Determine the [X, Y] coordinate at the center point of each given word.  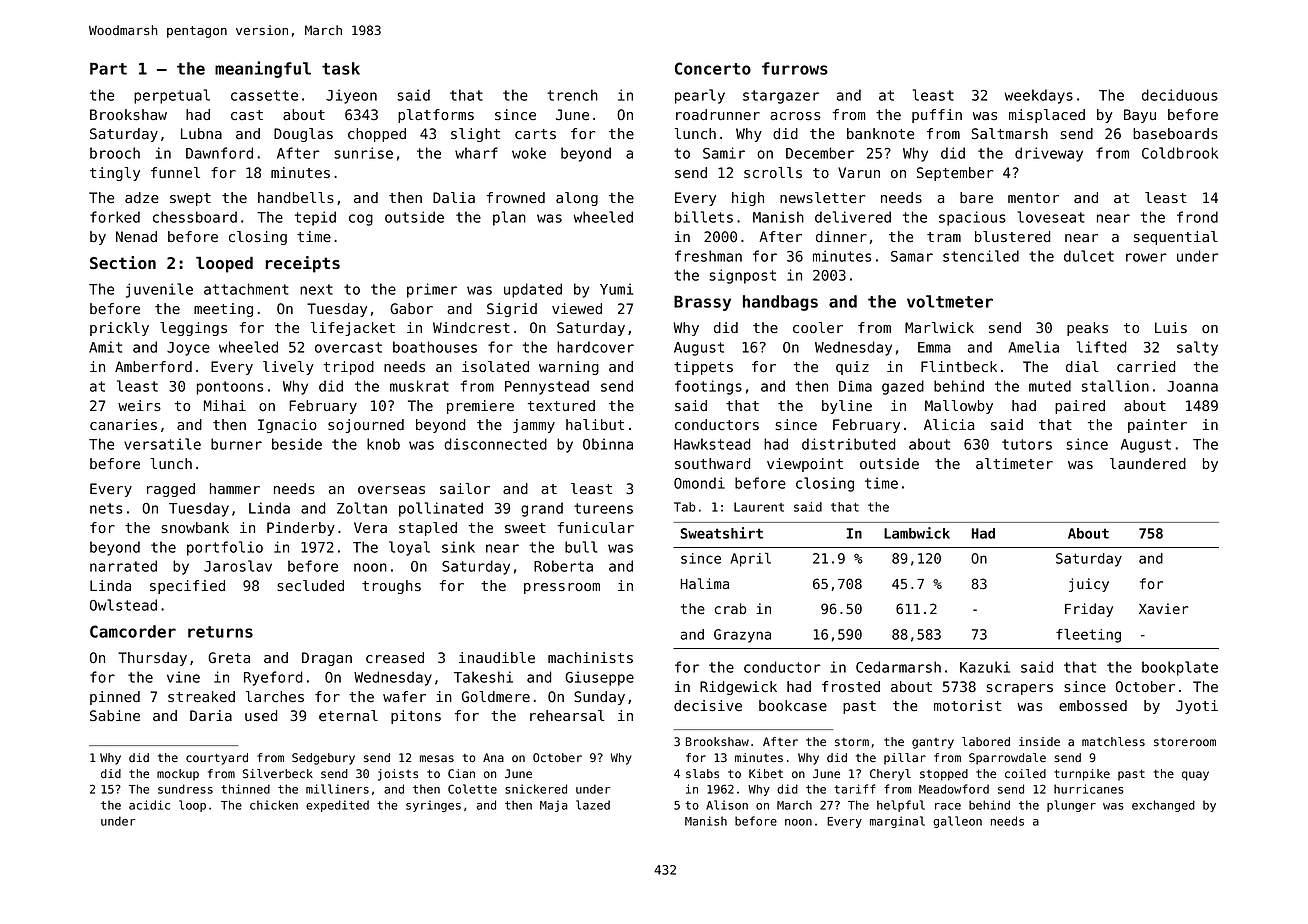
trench [572, 95]
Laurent [759, 507]
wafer [404, 697]
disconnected [495, 444]
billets [704, 217]
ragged [171, 490]
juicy [1089, 585]
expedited [337, 806]
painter [1157, 426]
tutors [1027, 444]
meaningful [263, 69]
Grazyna [742, 636]
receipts [302, 264]
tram [944, 237]
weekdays [1039, 96]
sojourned [366, 426]
